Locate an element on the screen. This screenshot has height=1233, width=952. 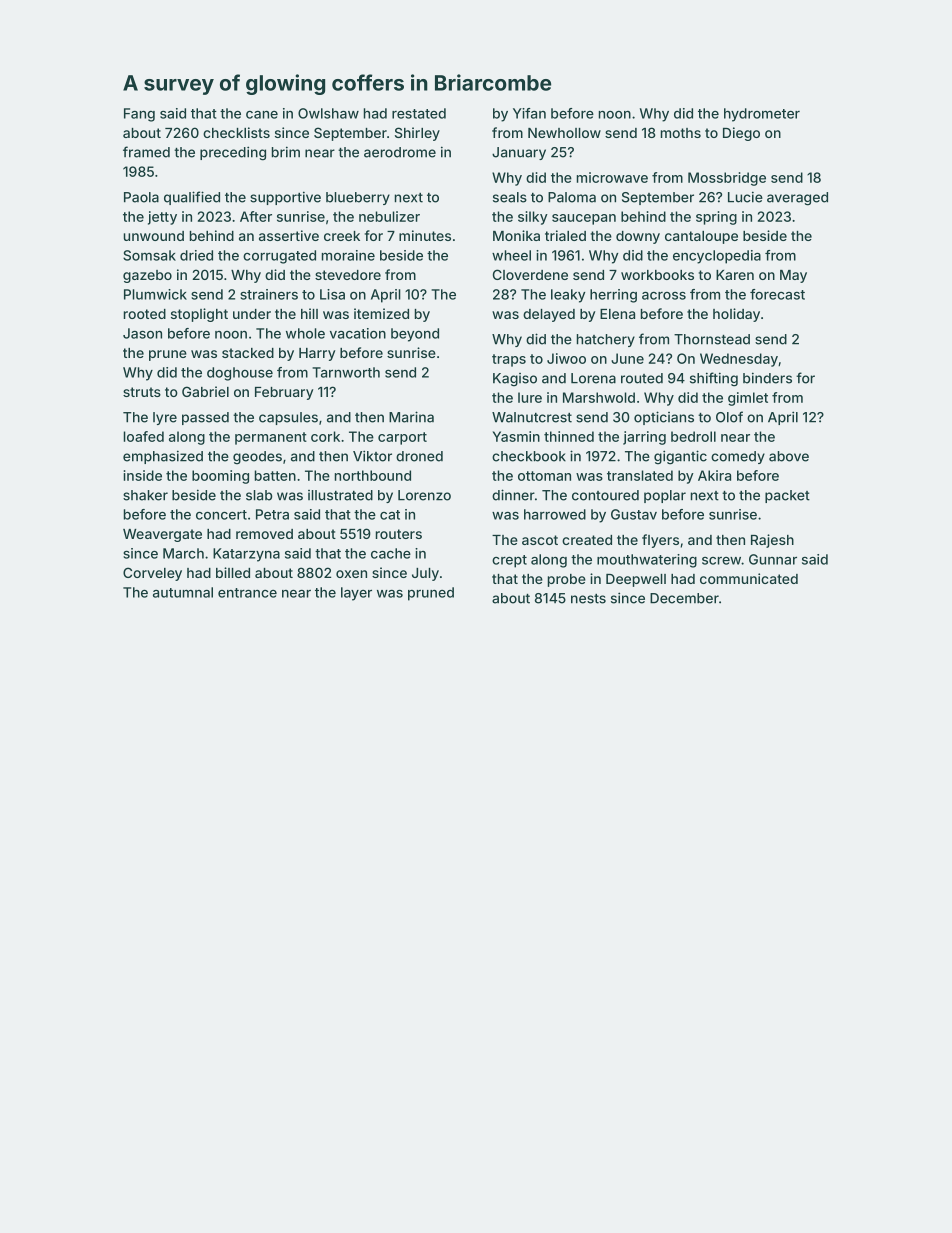
workbooks is located at coordinates (657, 275).
